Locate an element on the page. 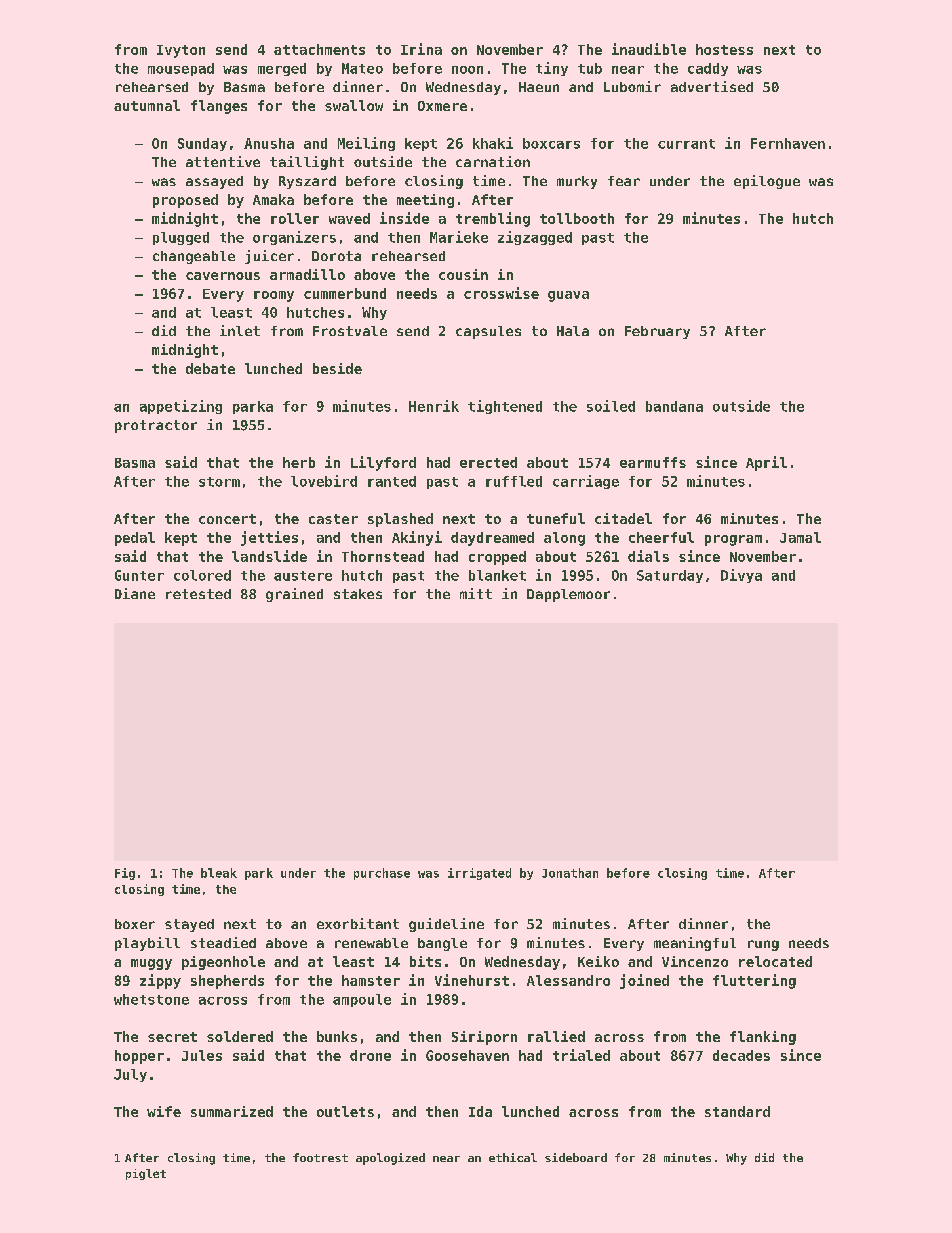 The height and width of the document is (1233, 952). assayed is located at coordinates (214, 182).
